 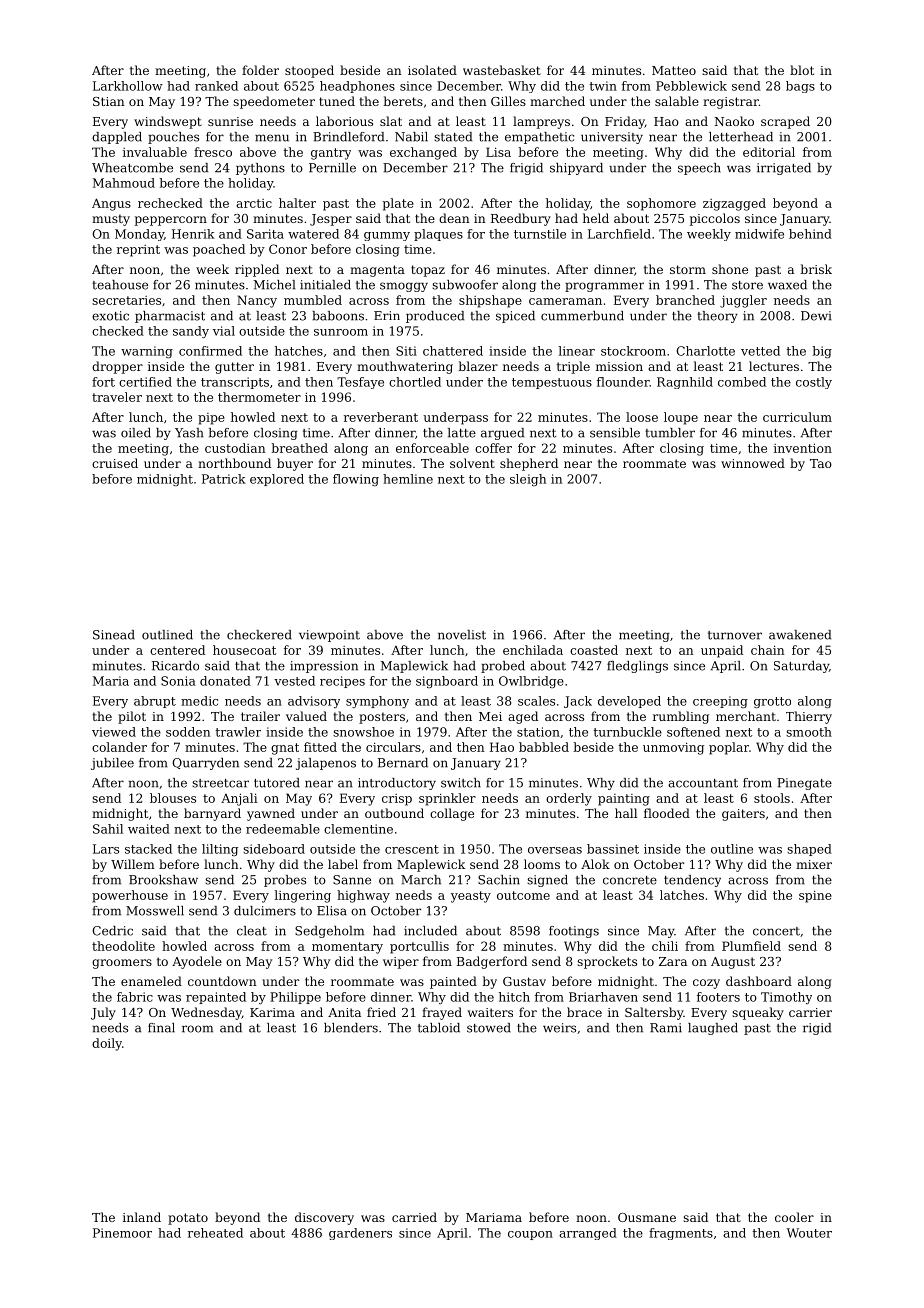 What do you see at coordinates (541, 122) in the screenshot?
I see `lampreys` at bounding box center [541, 122].
